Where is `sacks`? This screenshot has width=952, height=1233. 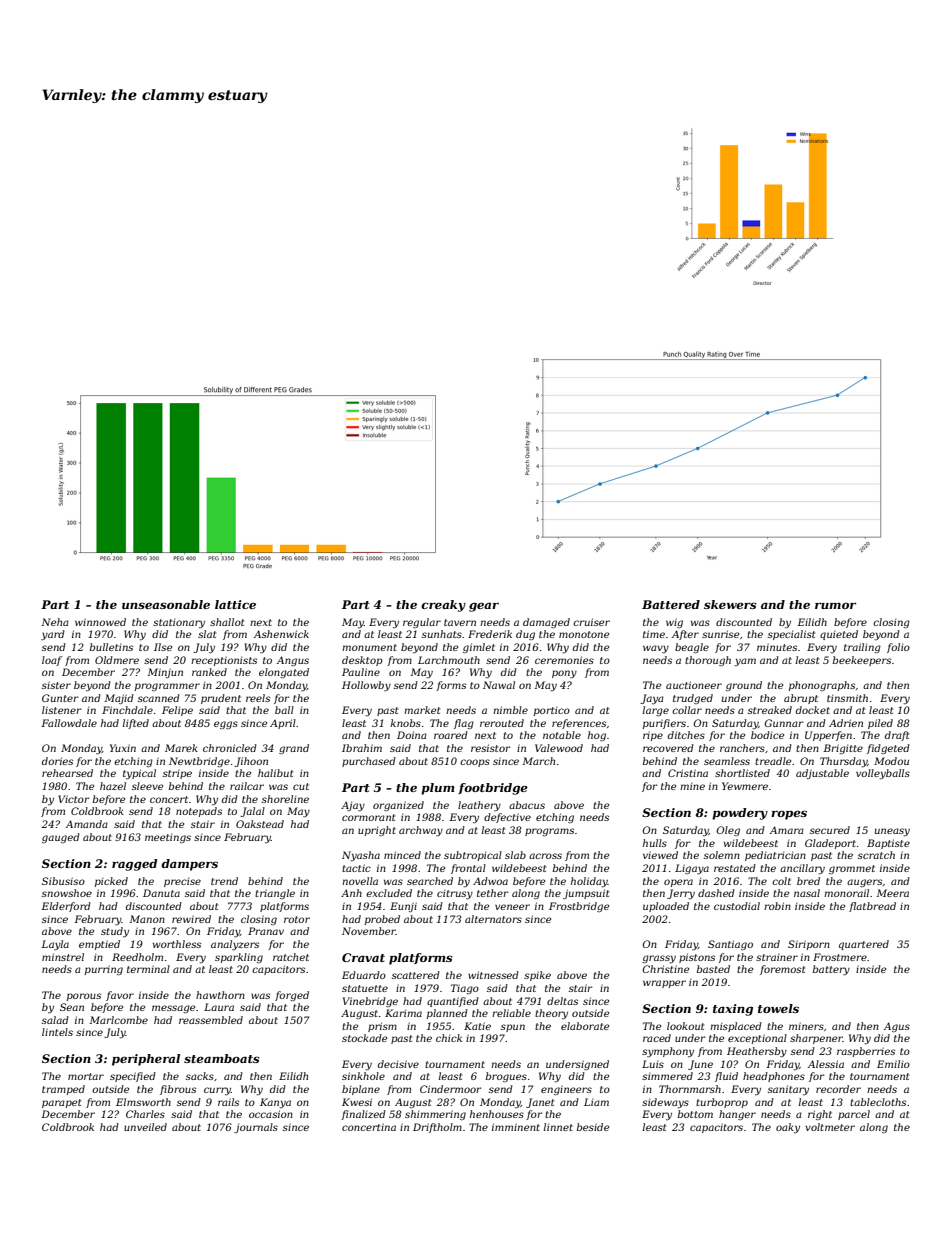
sacks is located at coordinates (200, 1076).
